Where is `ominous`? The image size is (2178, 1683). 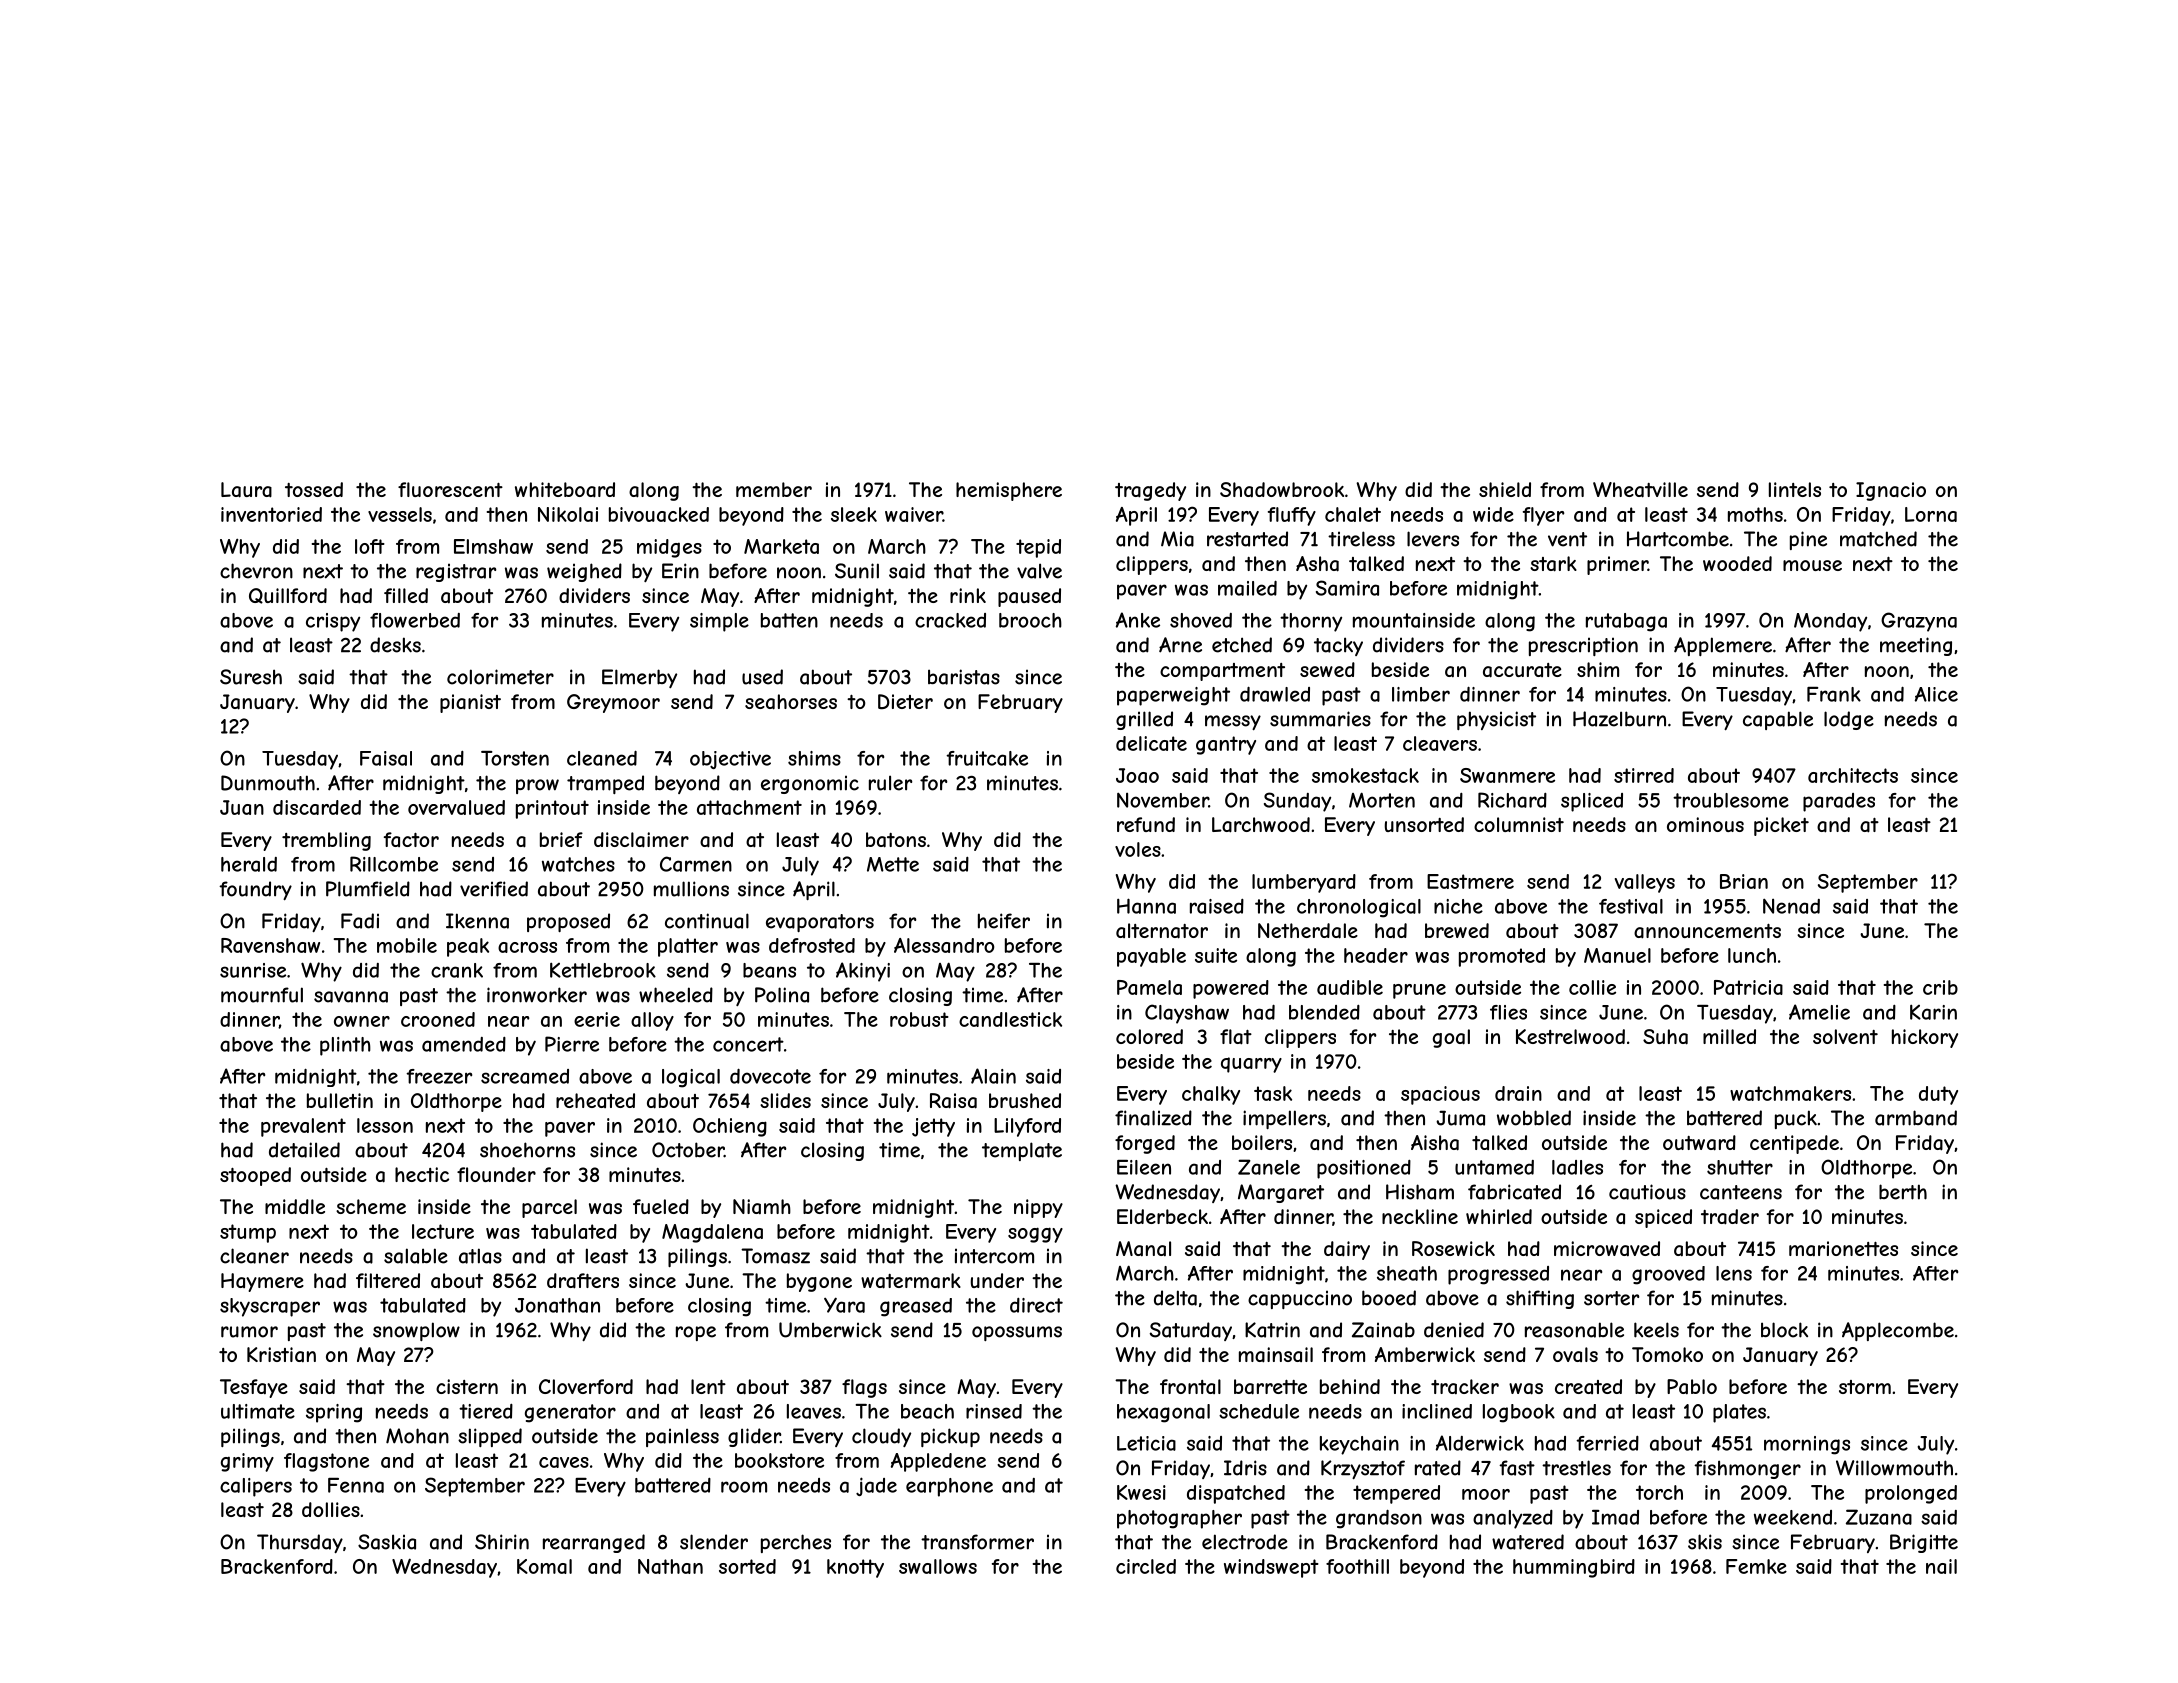
ominous is located at coordinates (1705, 824).
